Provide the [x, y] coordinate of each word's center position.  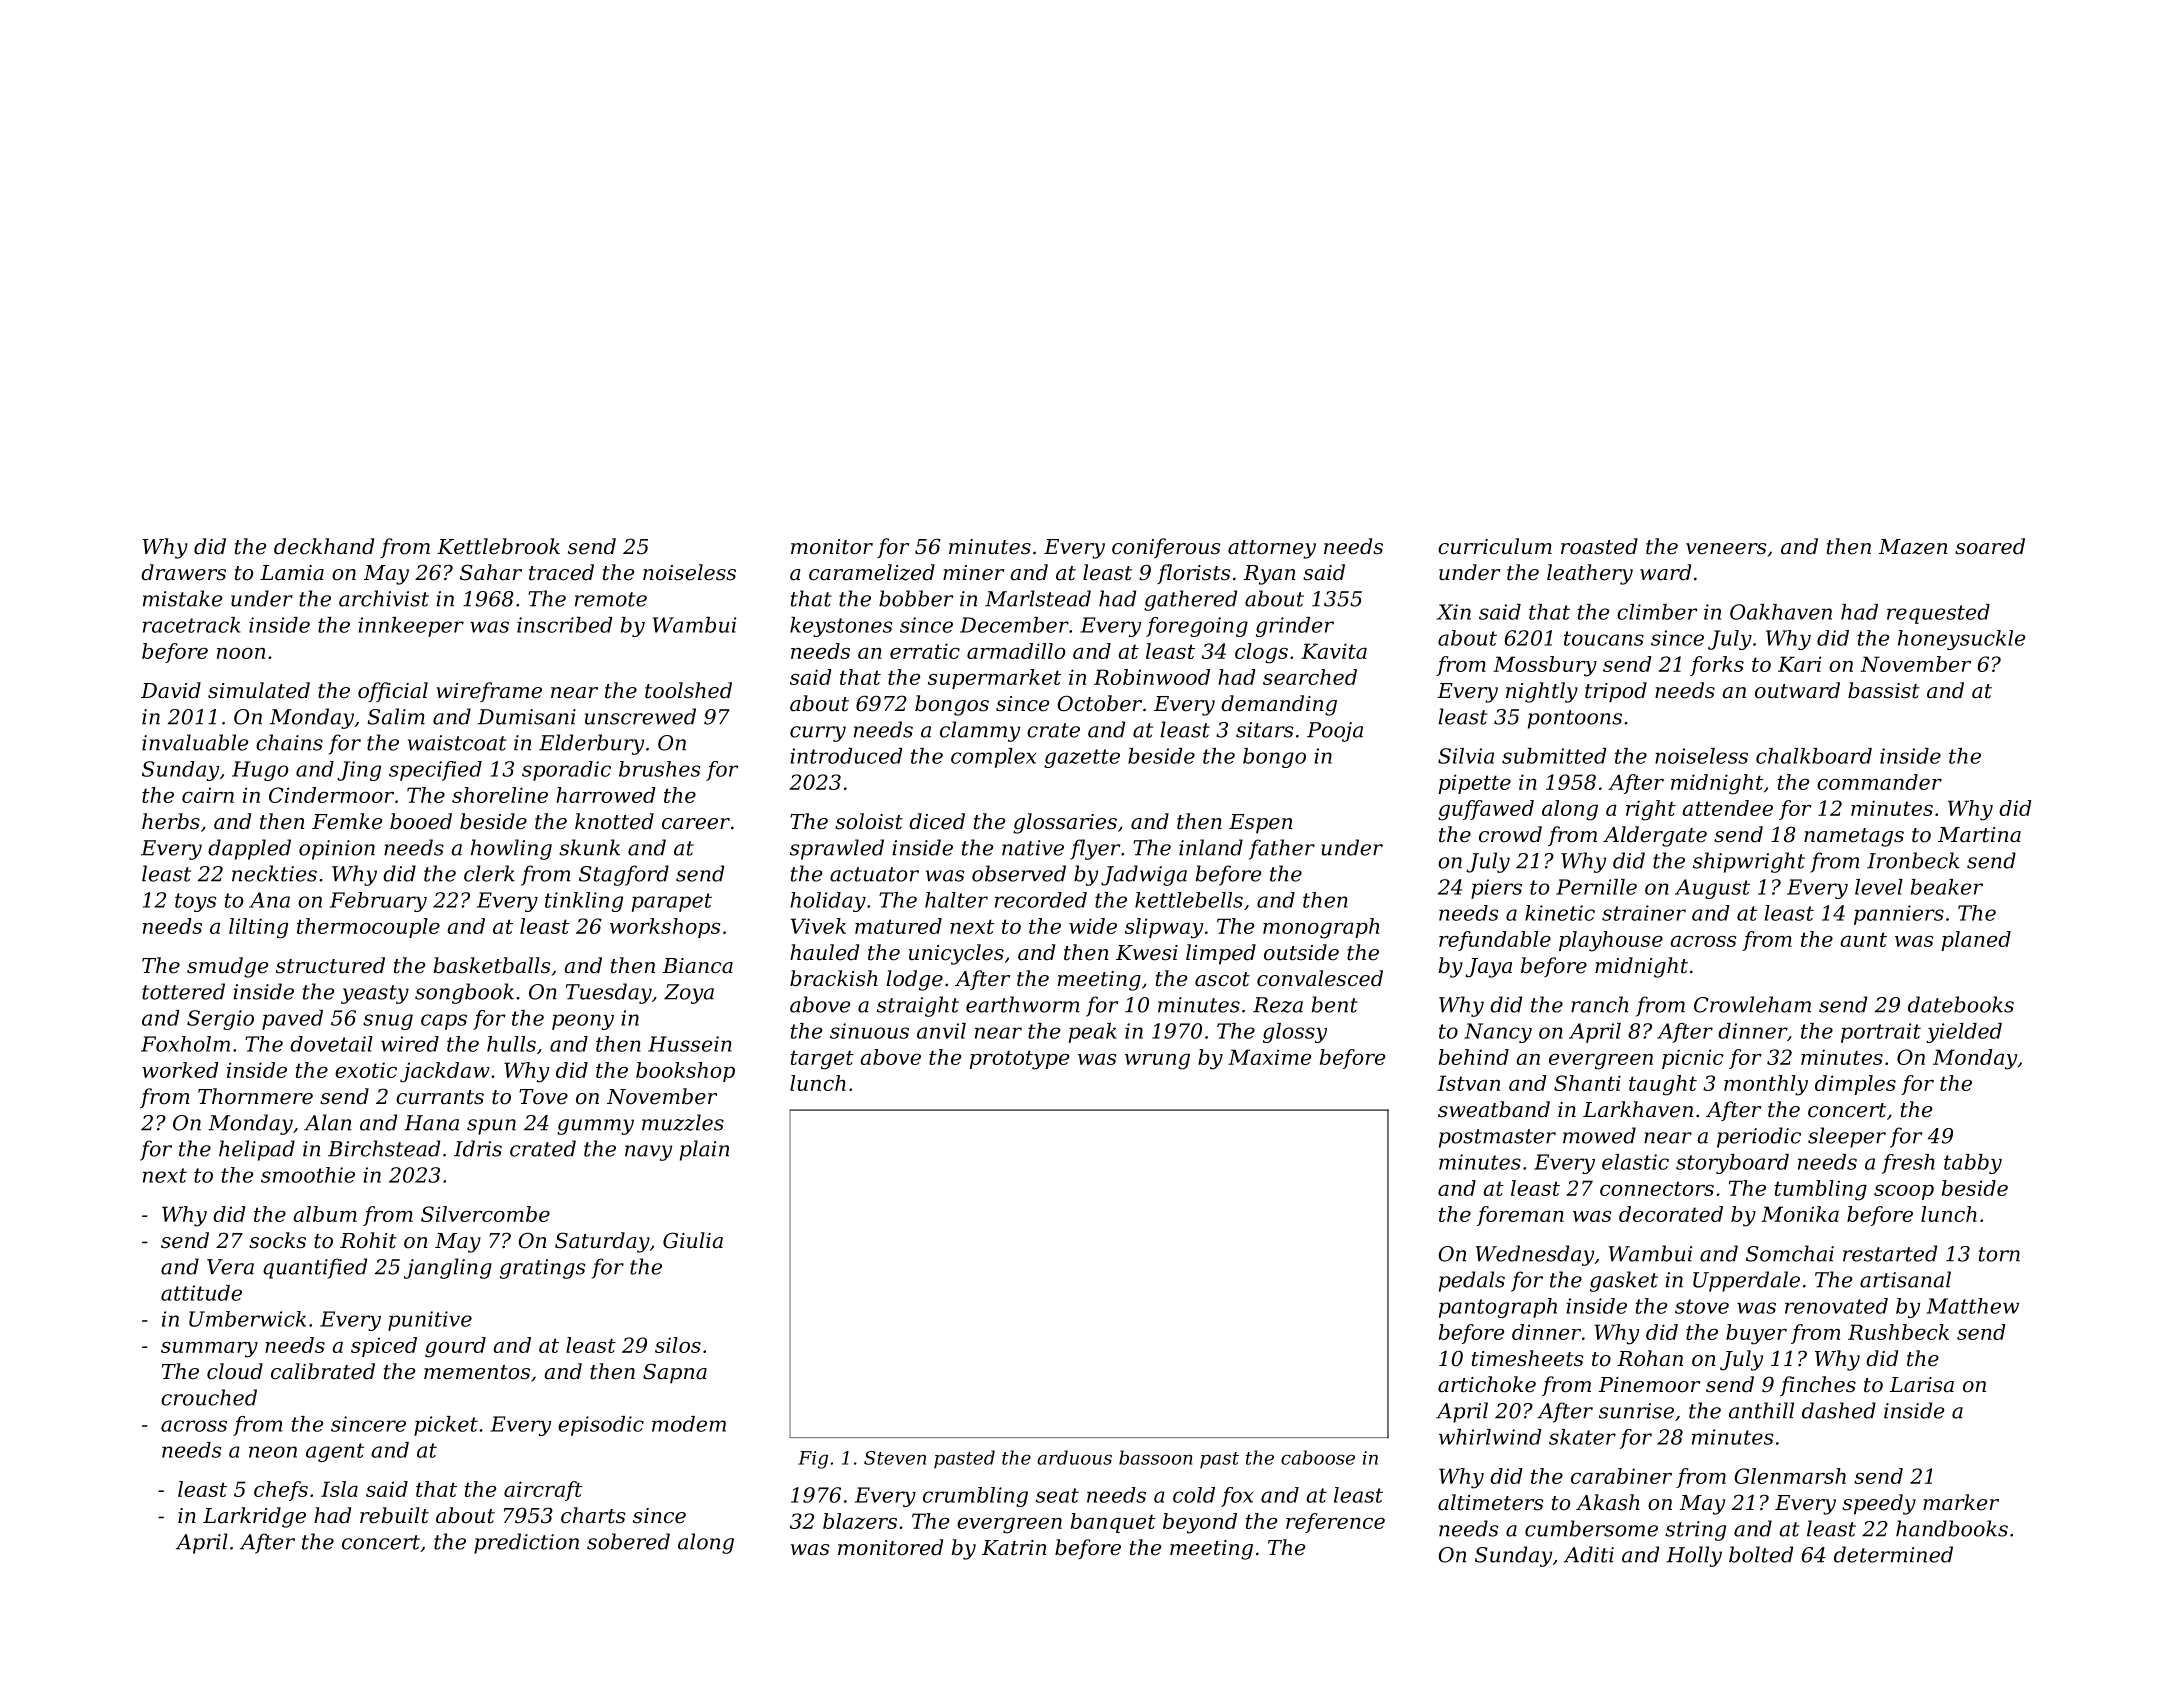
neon [273, 1452]
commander [1879, 782]
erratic [925, 651]
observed [1019, 873]
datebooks [1961, 1004]
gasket [1624, 1281]
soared [1990, 546]
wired [410, 1044]
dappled [249, 849]
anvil [941, 1031]
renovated [1836, 1306]
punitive [430, 1321]
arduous [1074, 1457]
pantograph [1498, 1308]
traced [561, 572]
